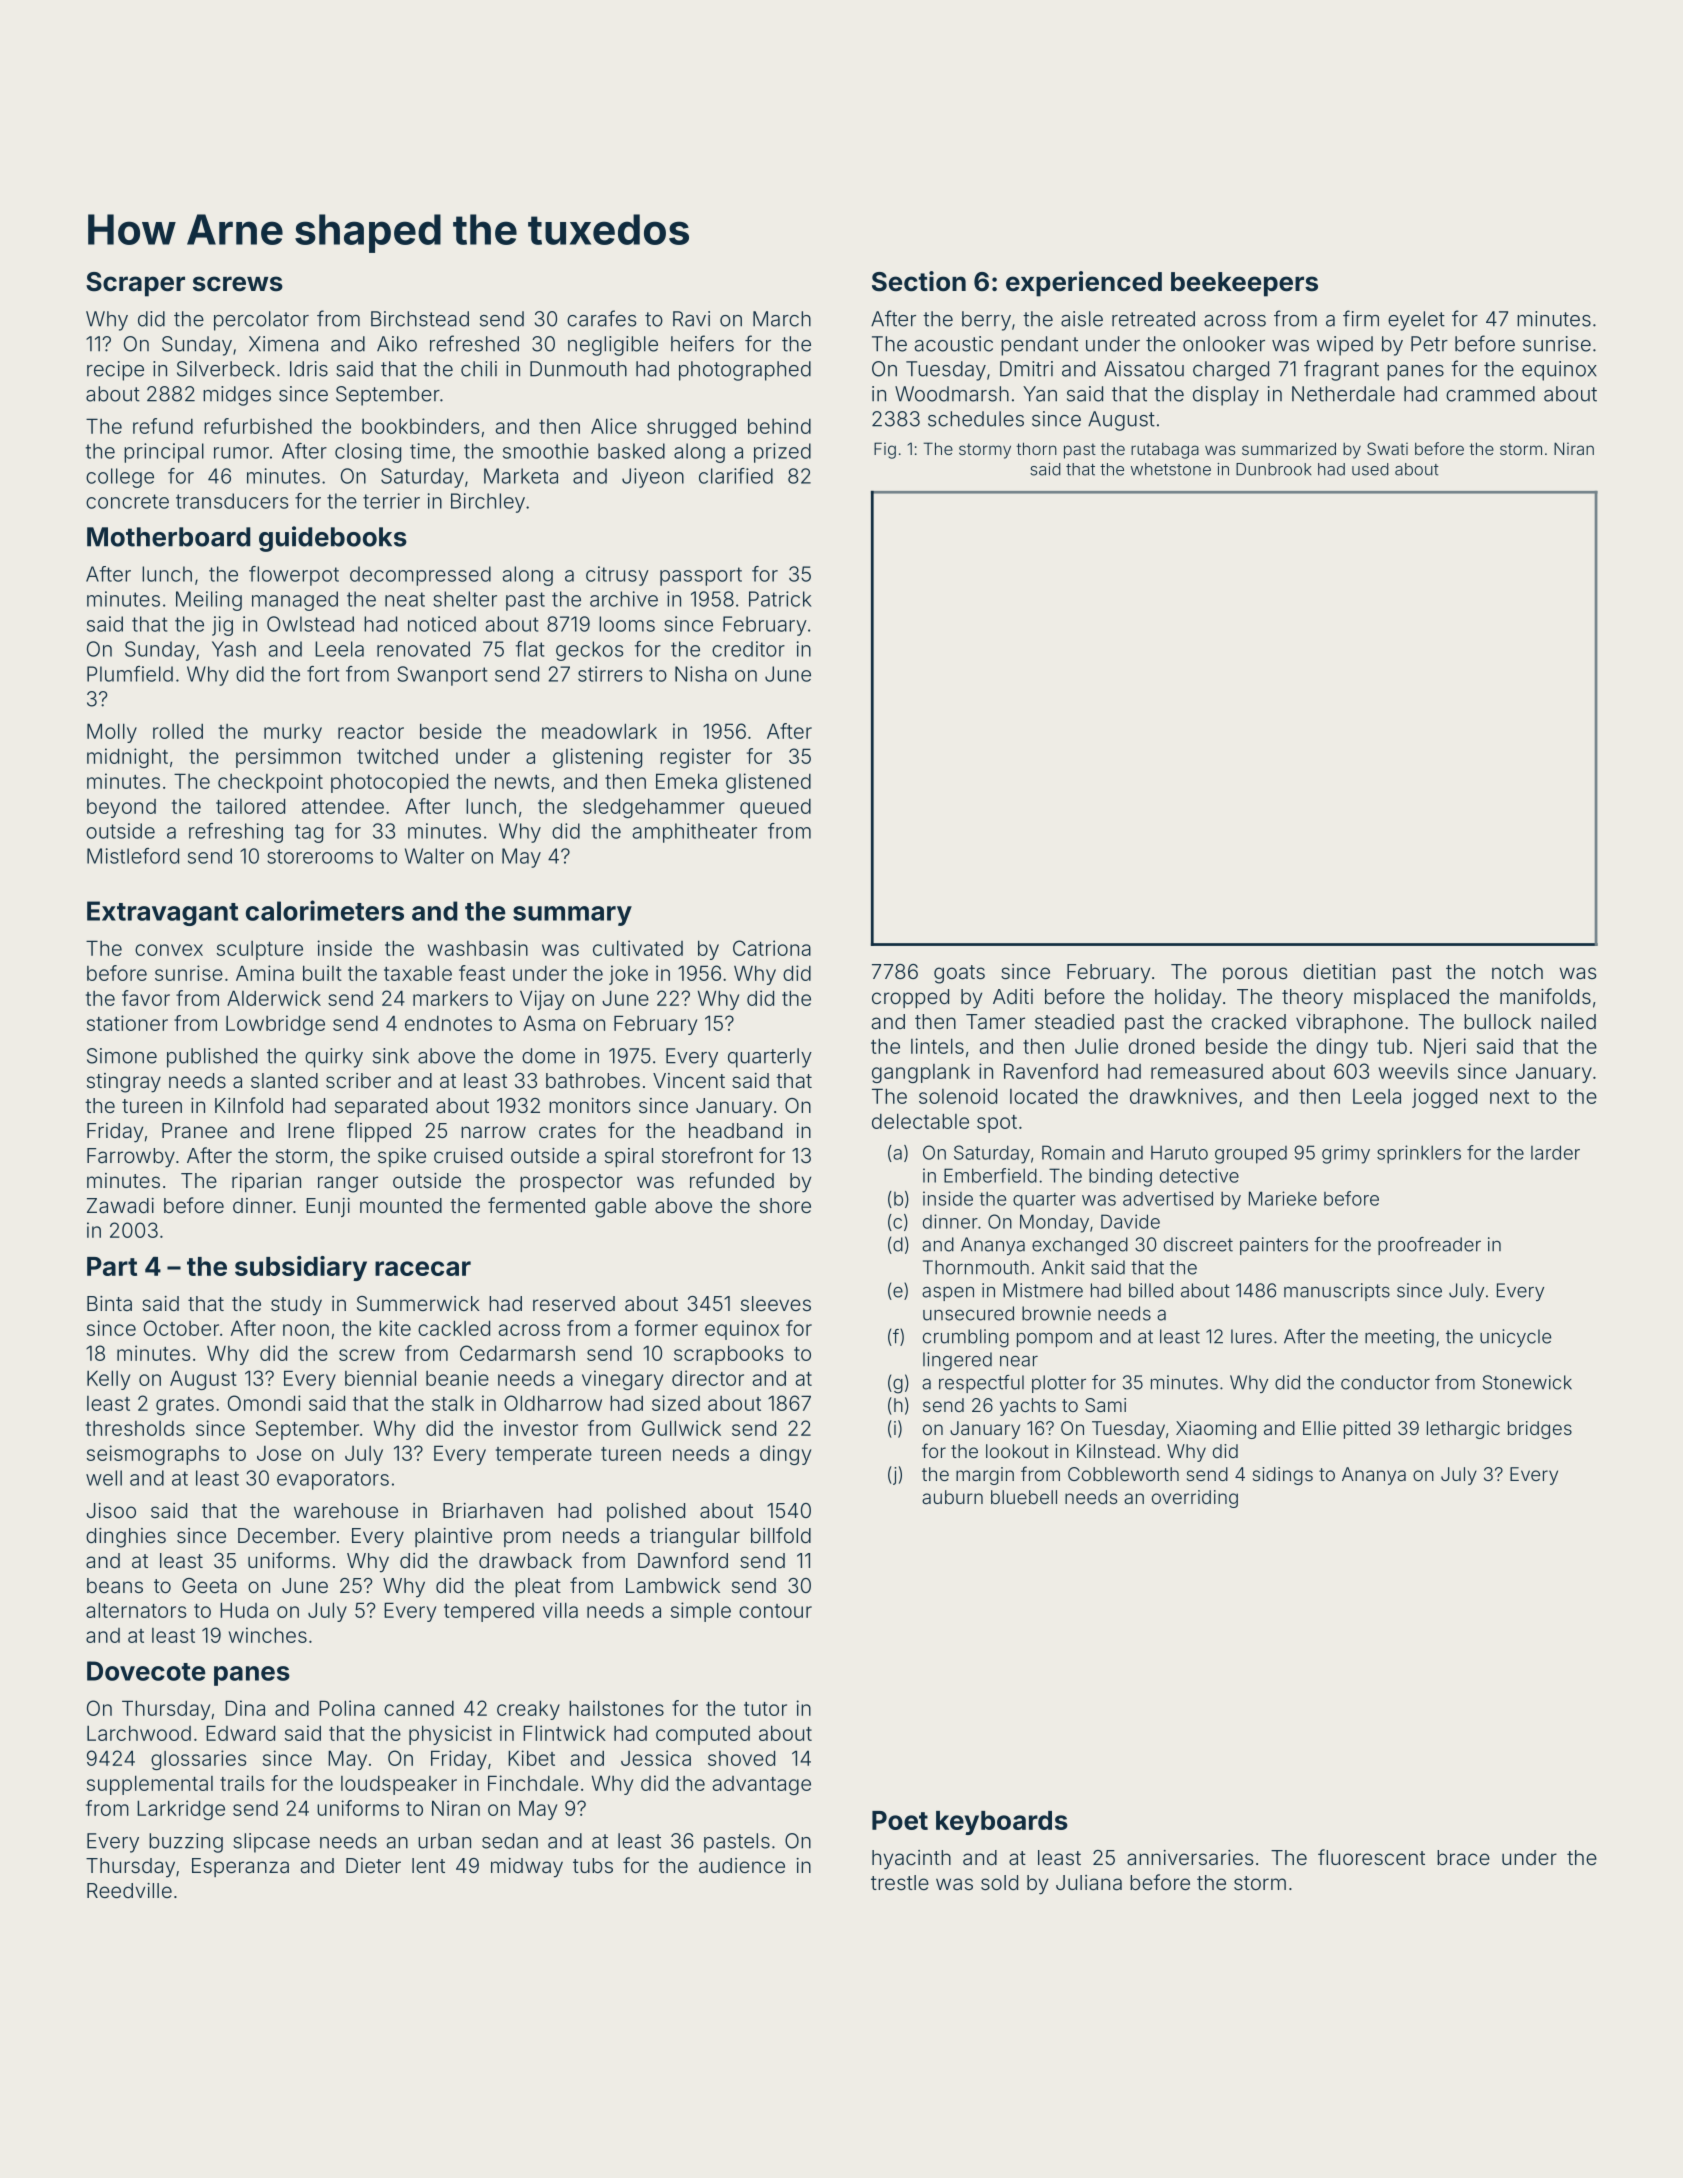 This image has width=1683, height=2178. I want to click on shelter, so click(465, 599).
